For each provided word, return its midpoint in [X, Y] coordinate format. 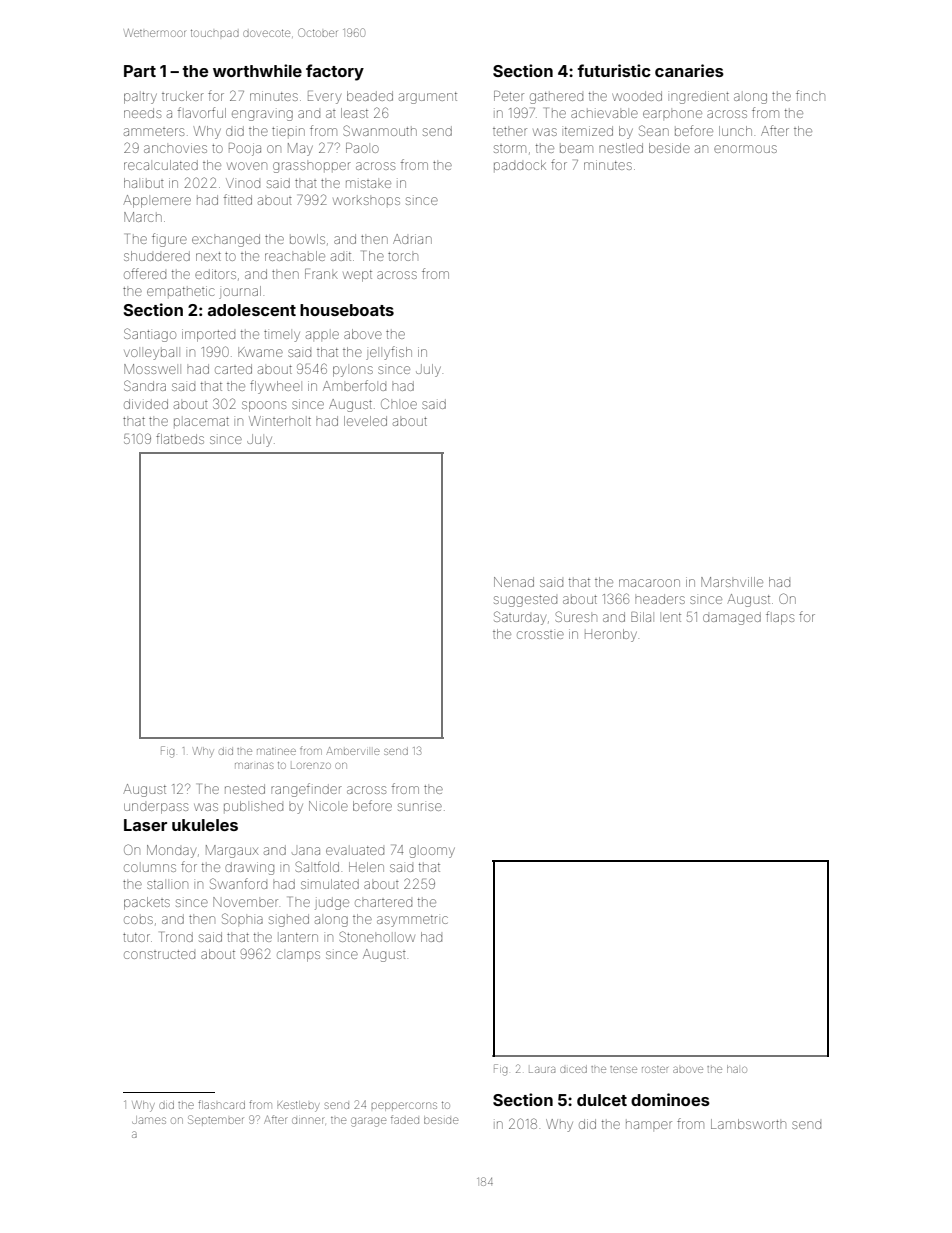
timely [282, 336]
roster [655, 1069]
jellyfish [389, 353]
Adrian [412, 239]
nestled [621, 148]
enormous [745, 149]
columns [150, 868]
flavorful [202, 112]
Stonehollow [377, 936]
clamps [298, 956]
